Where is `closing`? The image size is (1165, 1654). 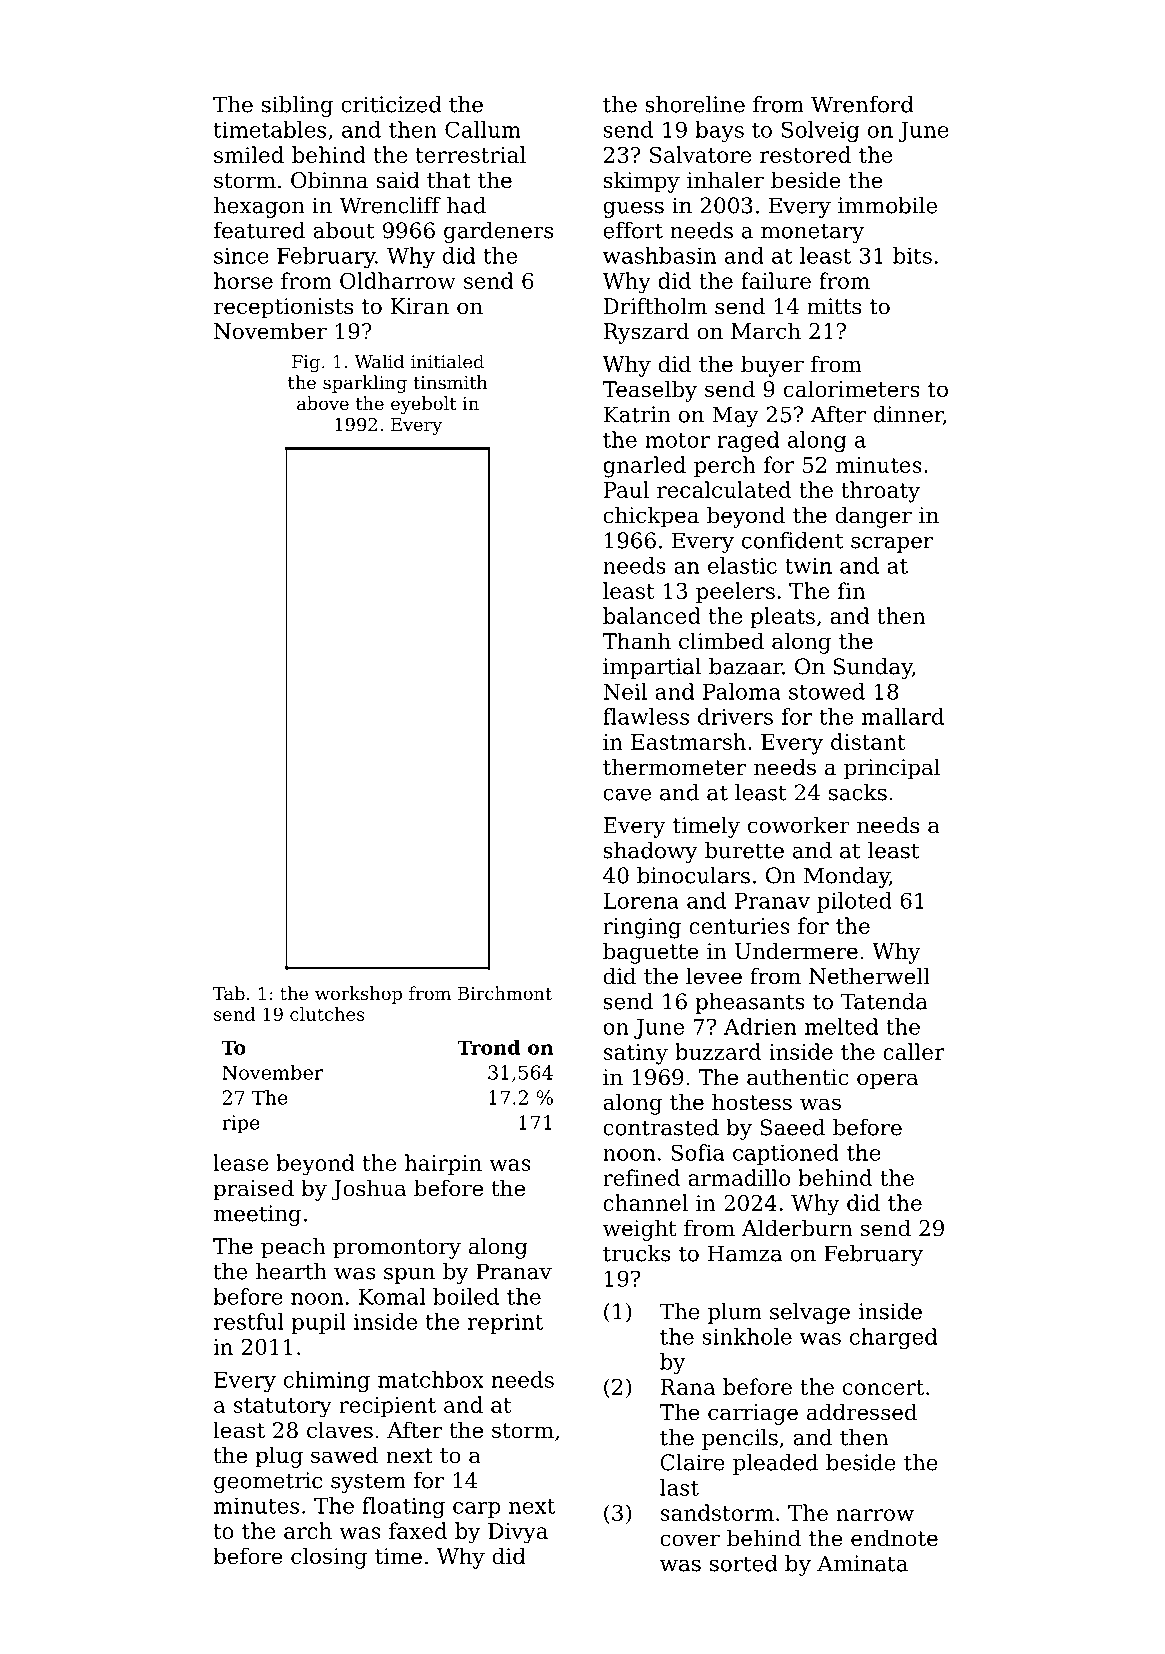 closing is located at coordinates (329, 1558).
